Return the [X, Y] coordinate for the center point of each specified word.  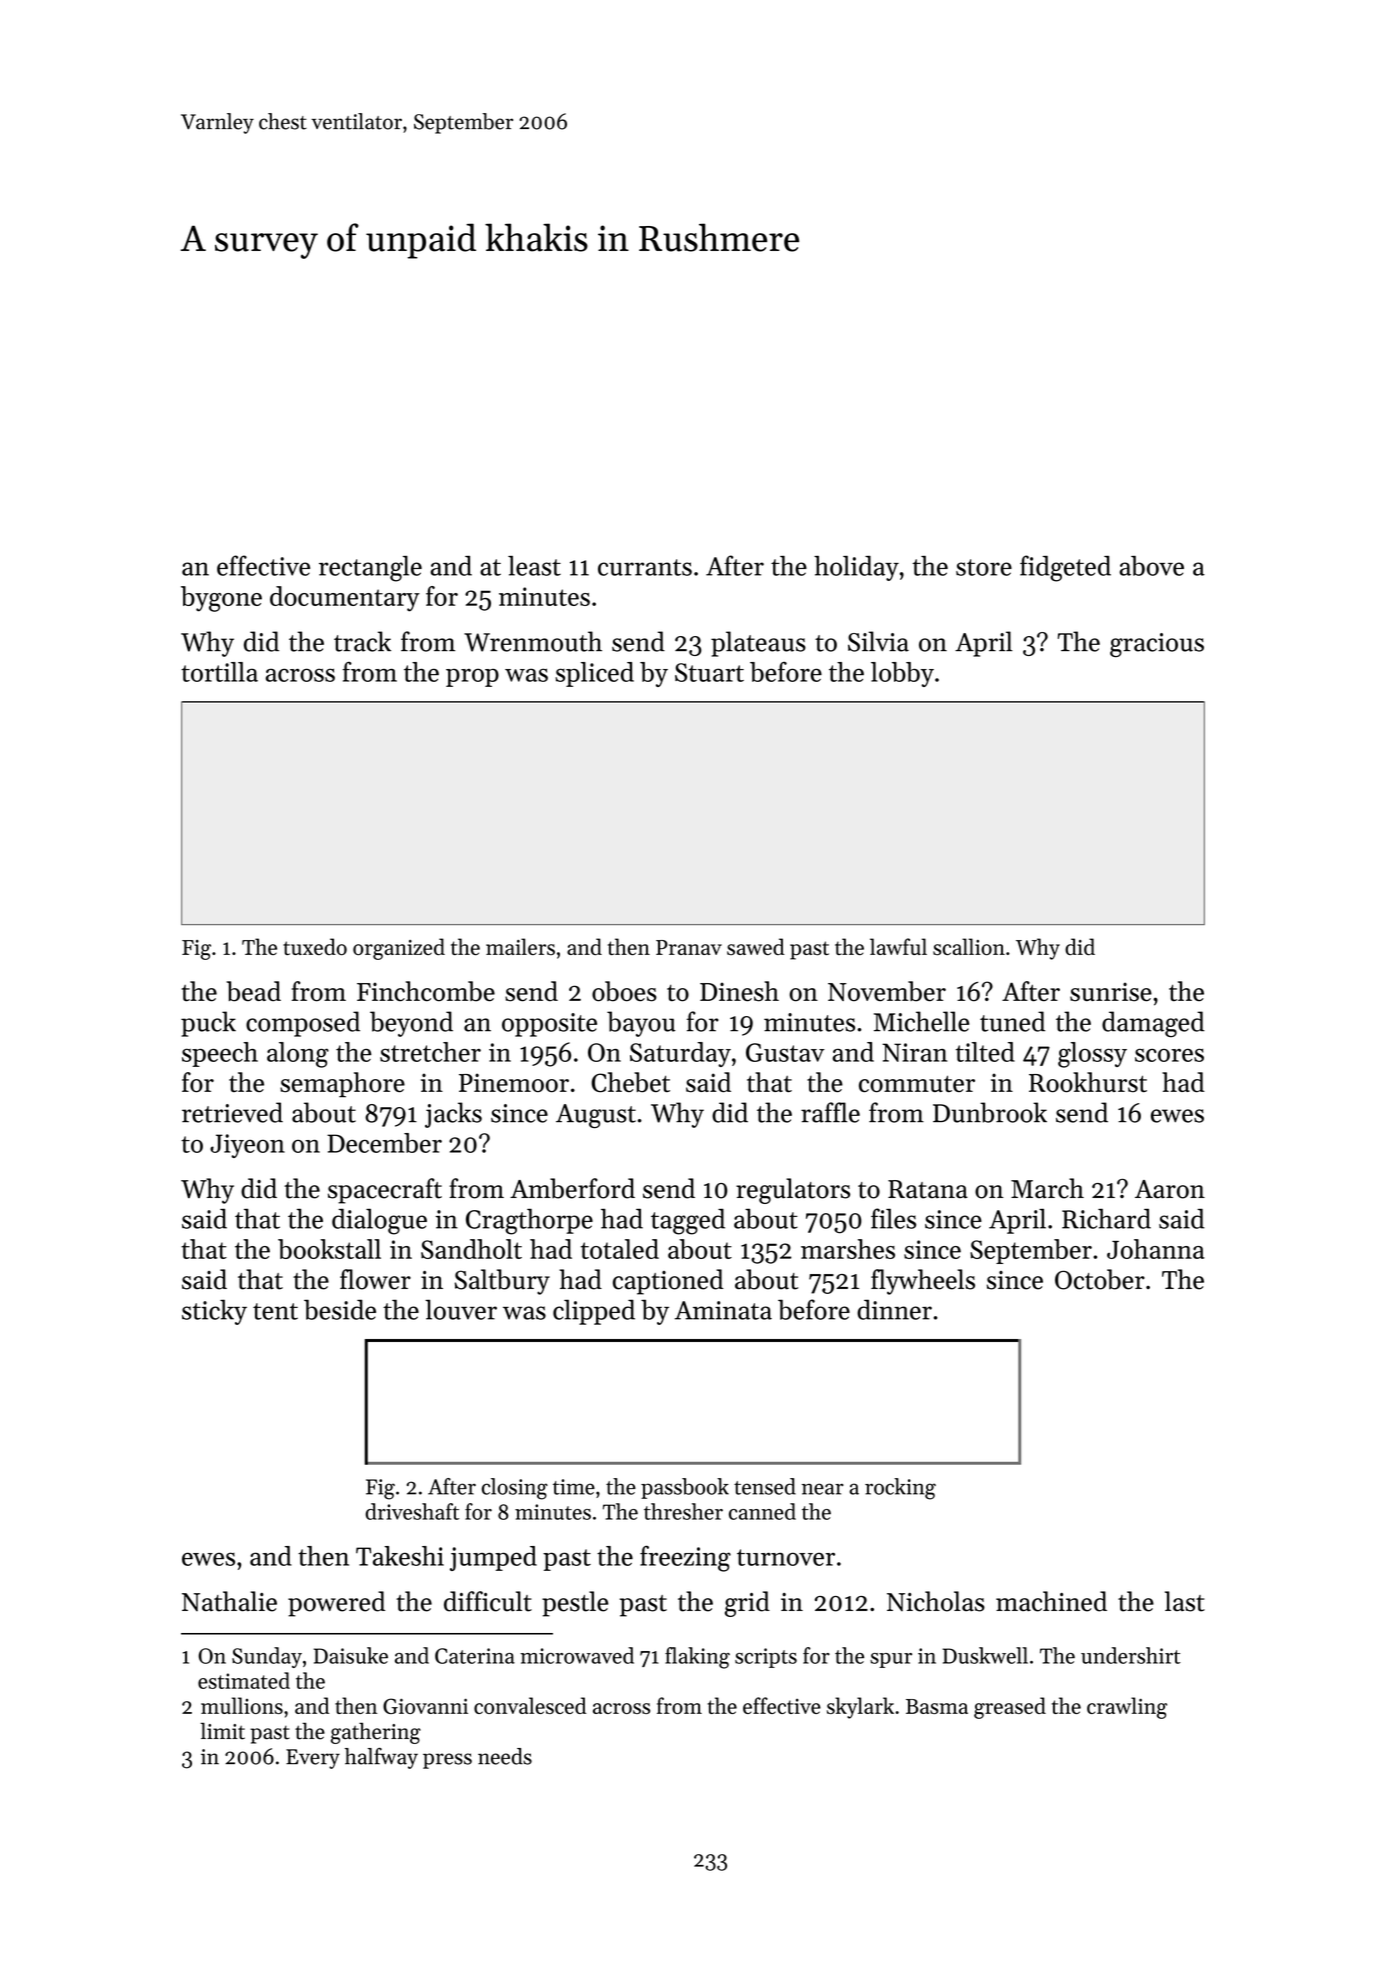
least [534, 566]
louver [461, 1310]
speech [220, 1054]
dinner [894, 1309]
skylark [860, 1708]
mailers [520, 946]
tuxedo [315, 946]
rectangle [370, 569]
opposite [549, 1025]
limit [222, 1731]
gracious [1157, 645]
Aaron [1170, 1189]
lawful [898, 946]
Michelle [921, 1021]
